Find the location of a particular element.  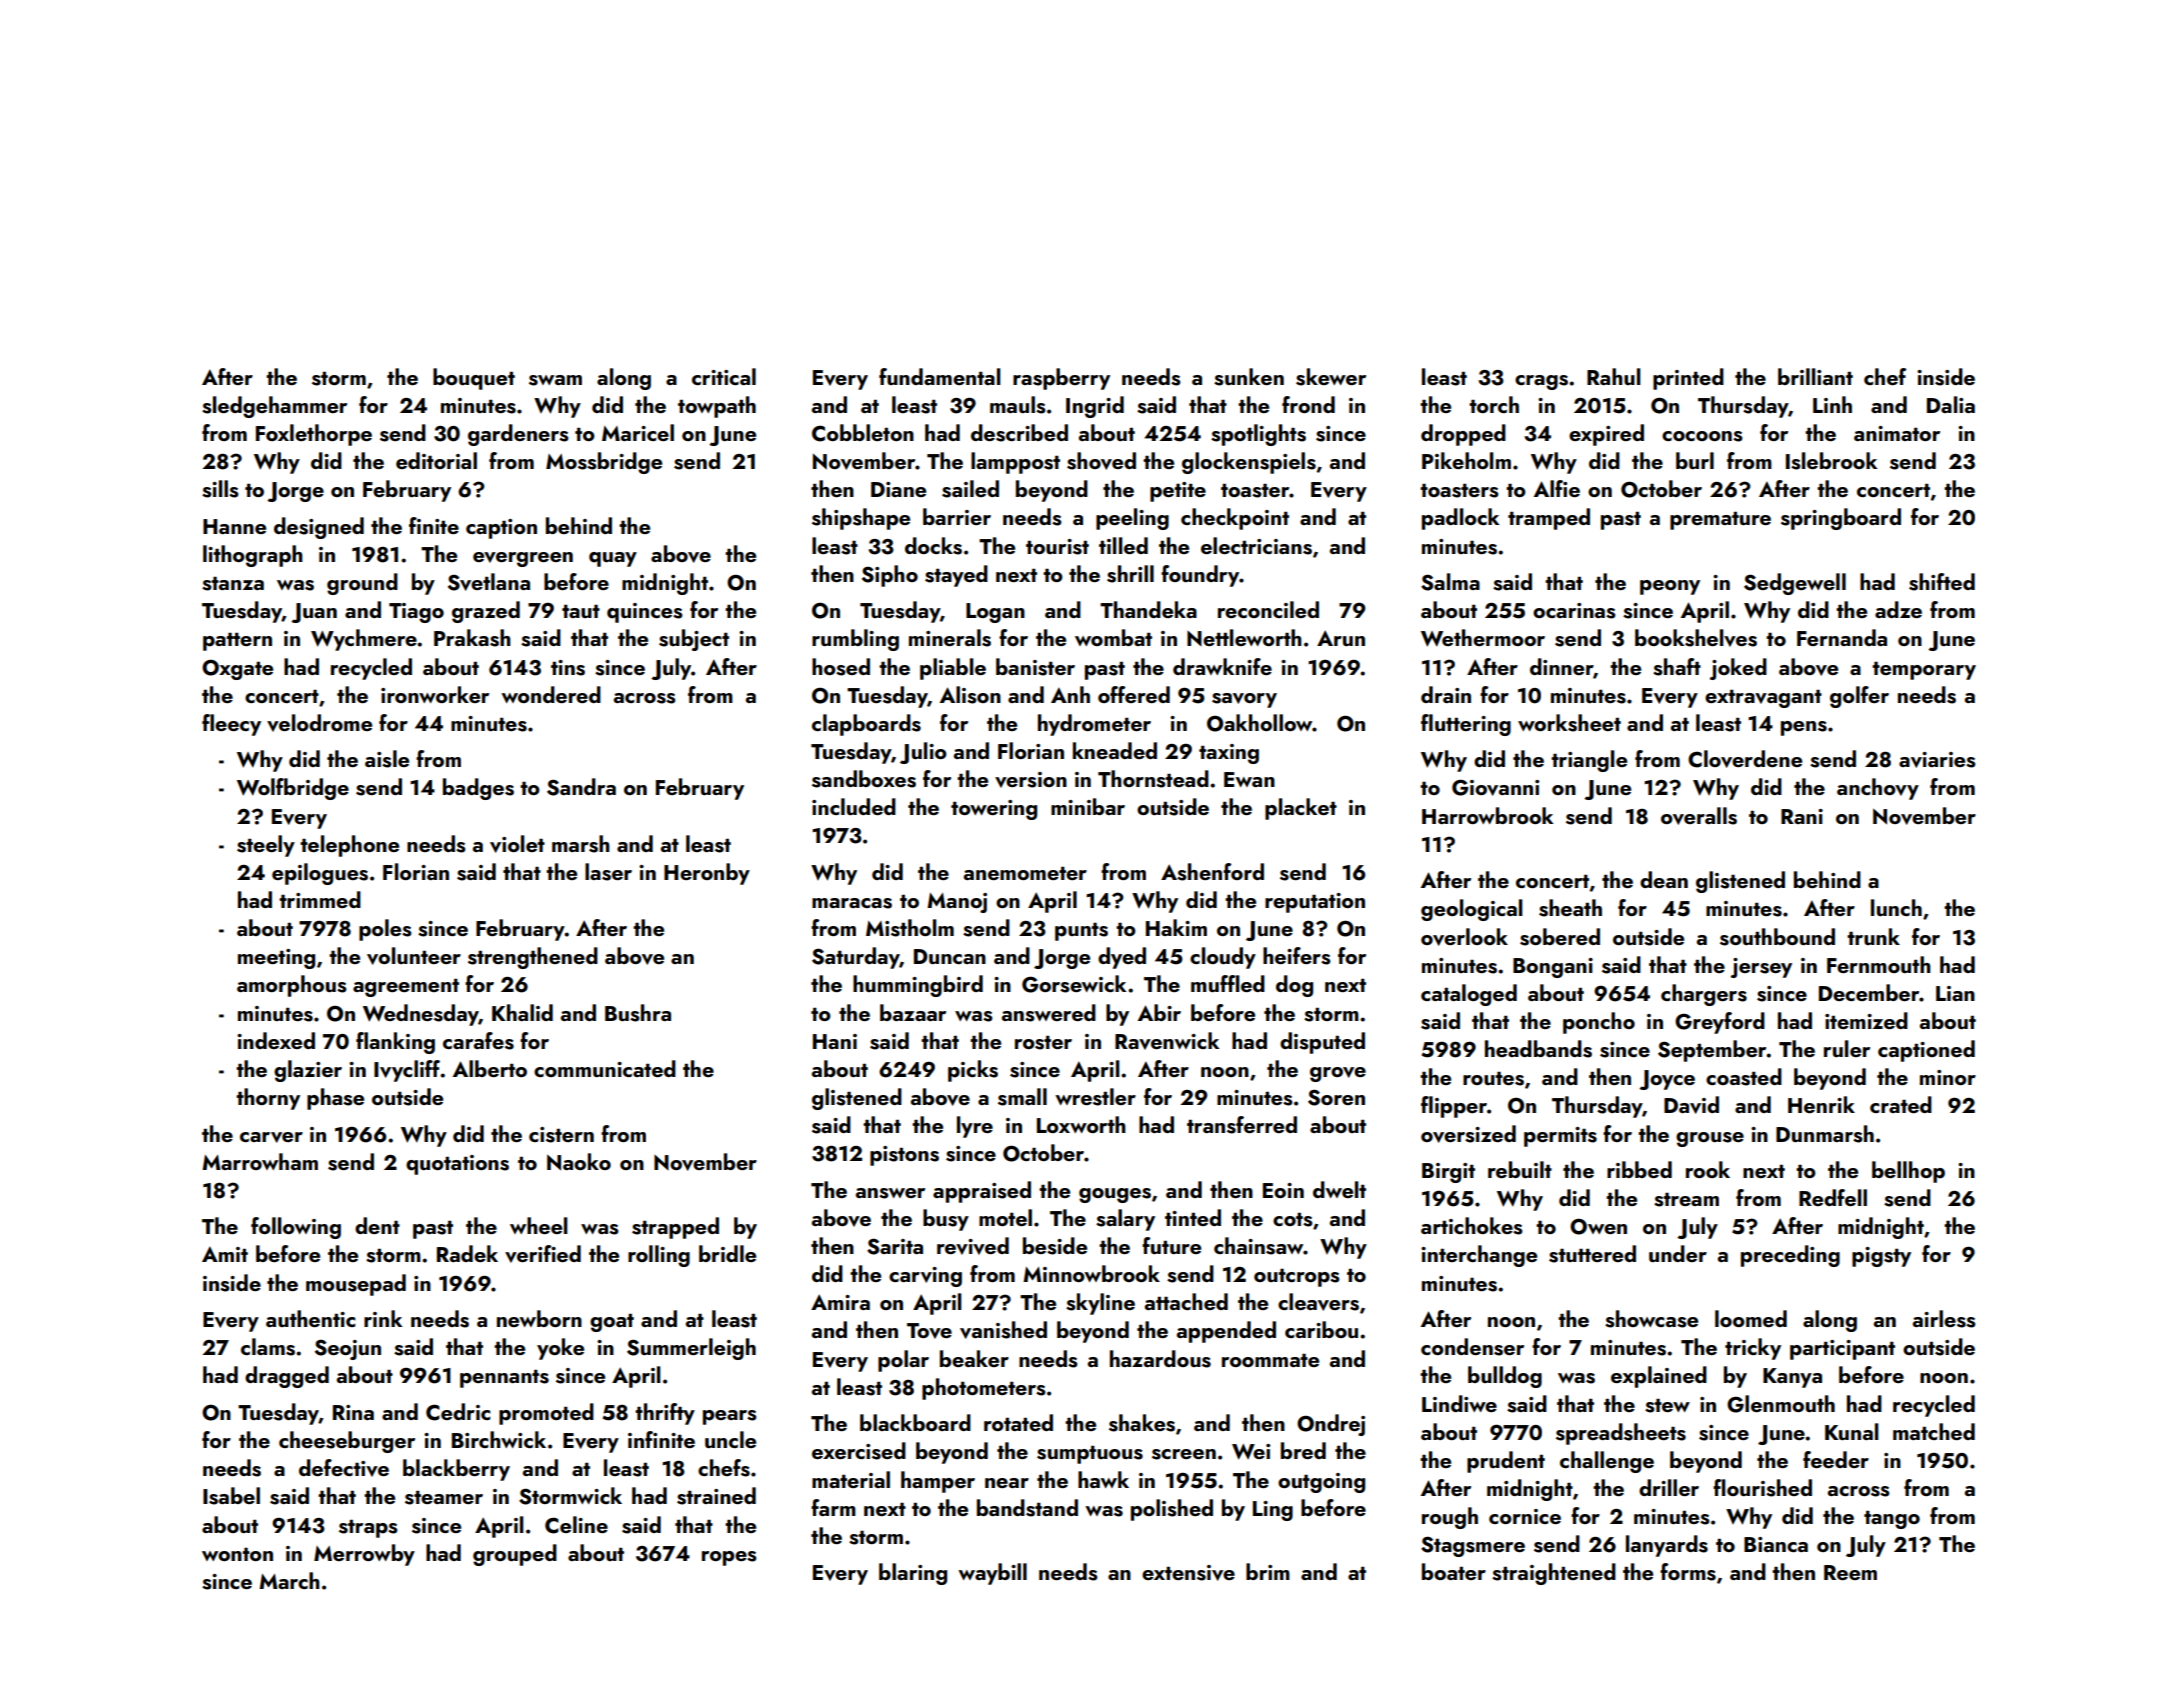

spreadsheets is located at coordinates (1621, 1434).
